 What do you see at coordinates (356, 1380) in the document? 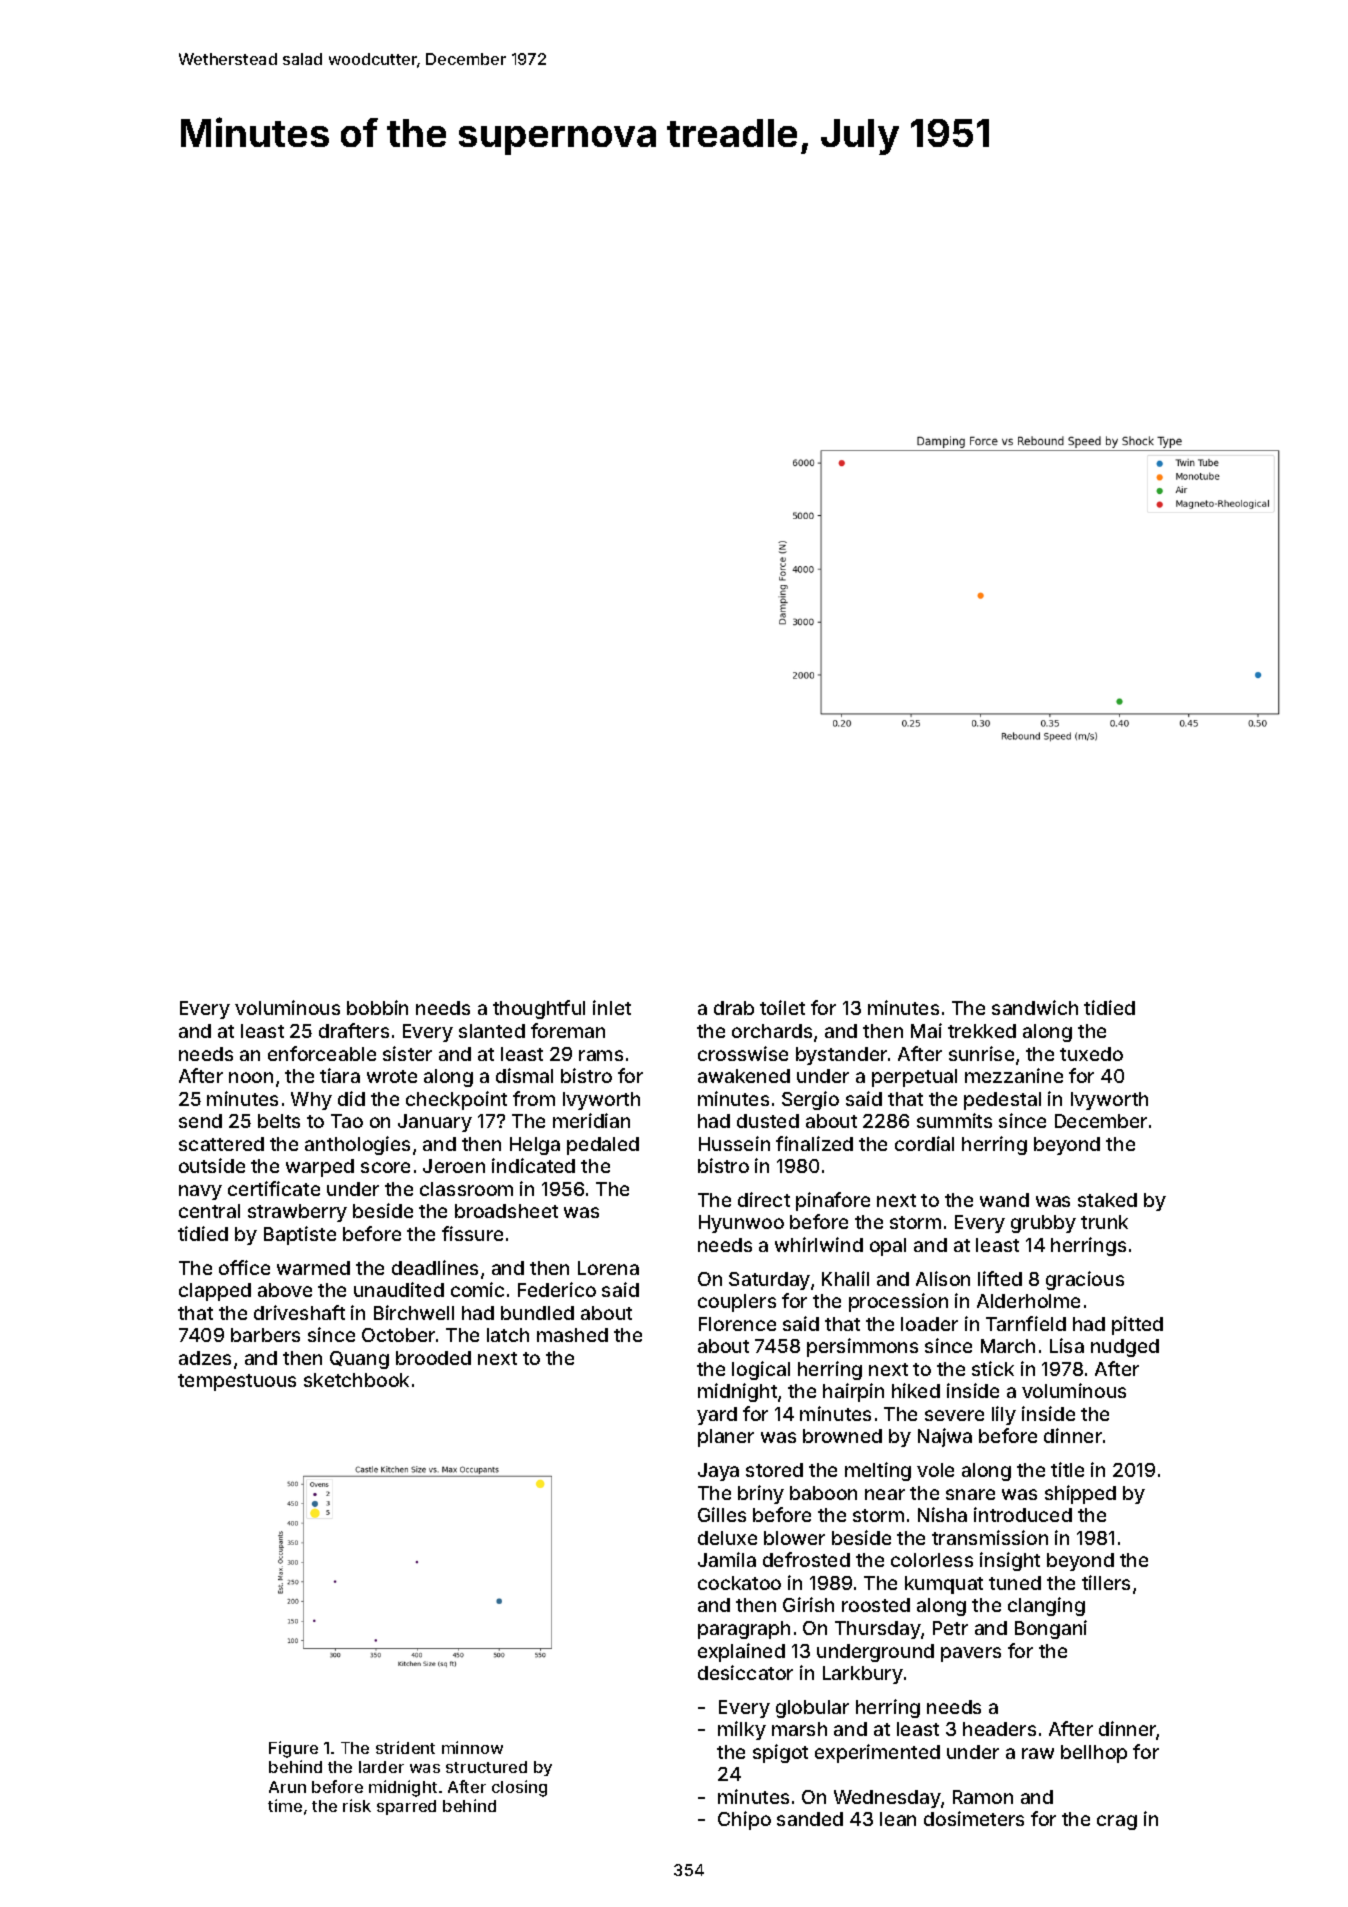
I see `sketchbook` at bounding box center [356, 1380].
